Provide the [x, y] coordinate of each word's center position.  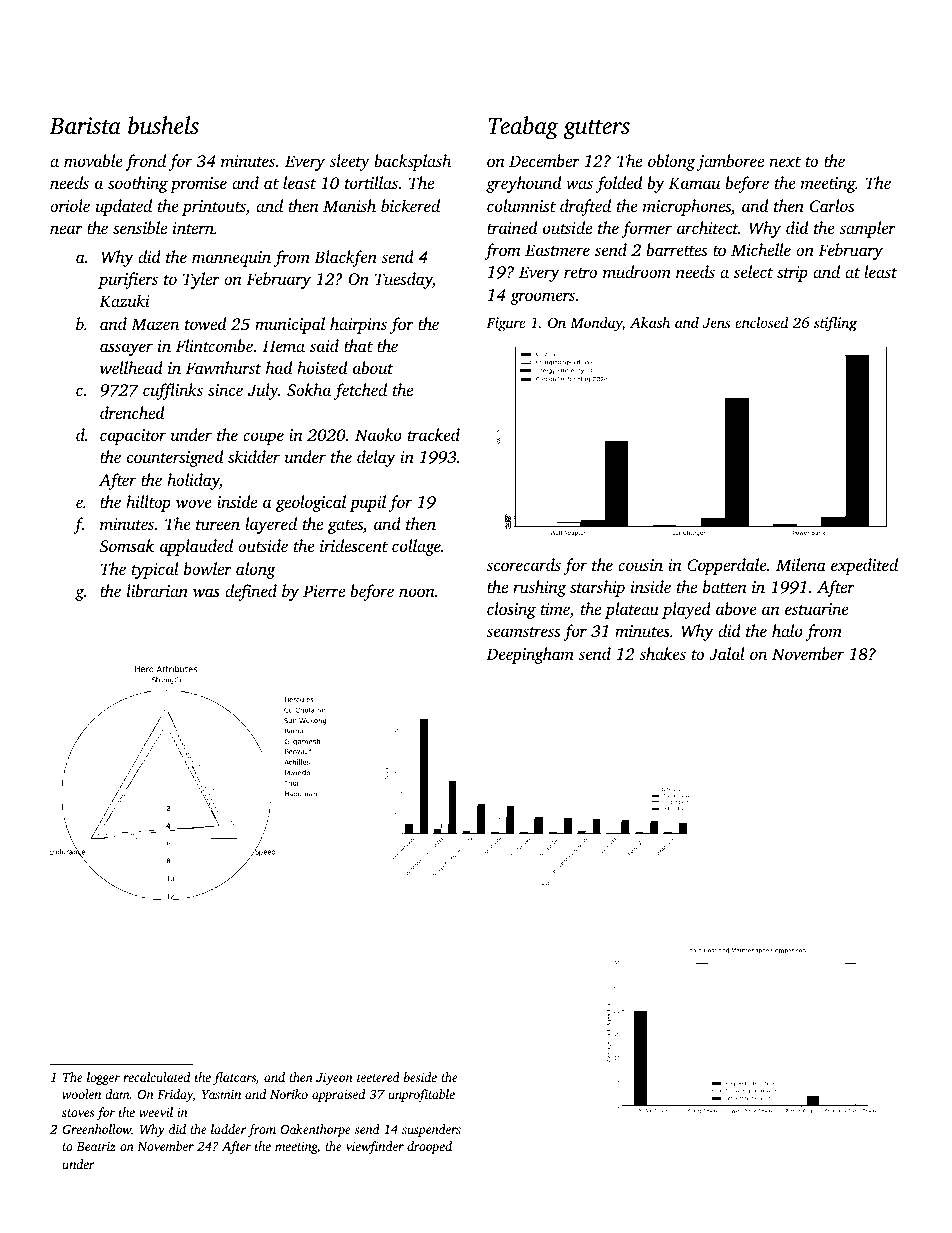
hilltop [148, 503]
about [373, 367]
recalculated [156, 1077]
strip [792, 274]
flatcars [234, 1078]
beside [420, 1077]
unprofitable [421, 1095]
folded [619, 184]
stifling [835, 324]
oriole [70, 205]
